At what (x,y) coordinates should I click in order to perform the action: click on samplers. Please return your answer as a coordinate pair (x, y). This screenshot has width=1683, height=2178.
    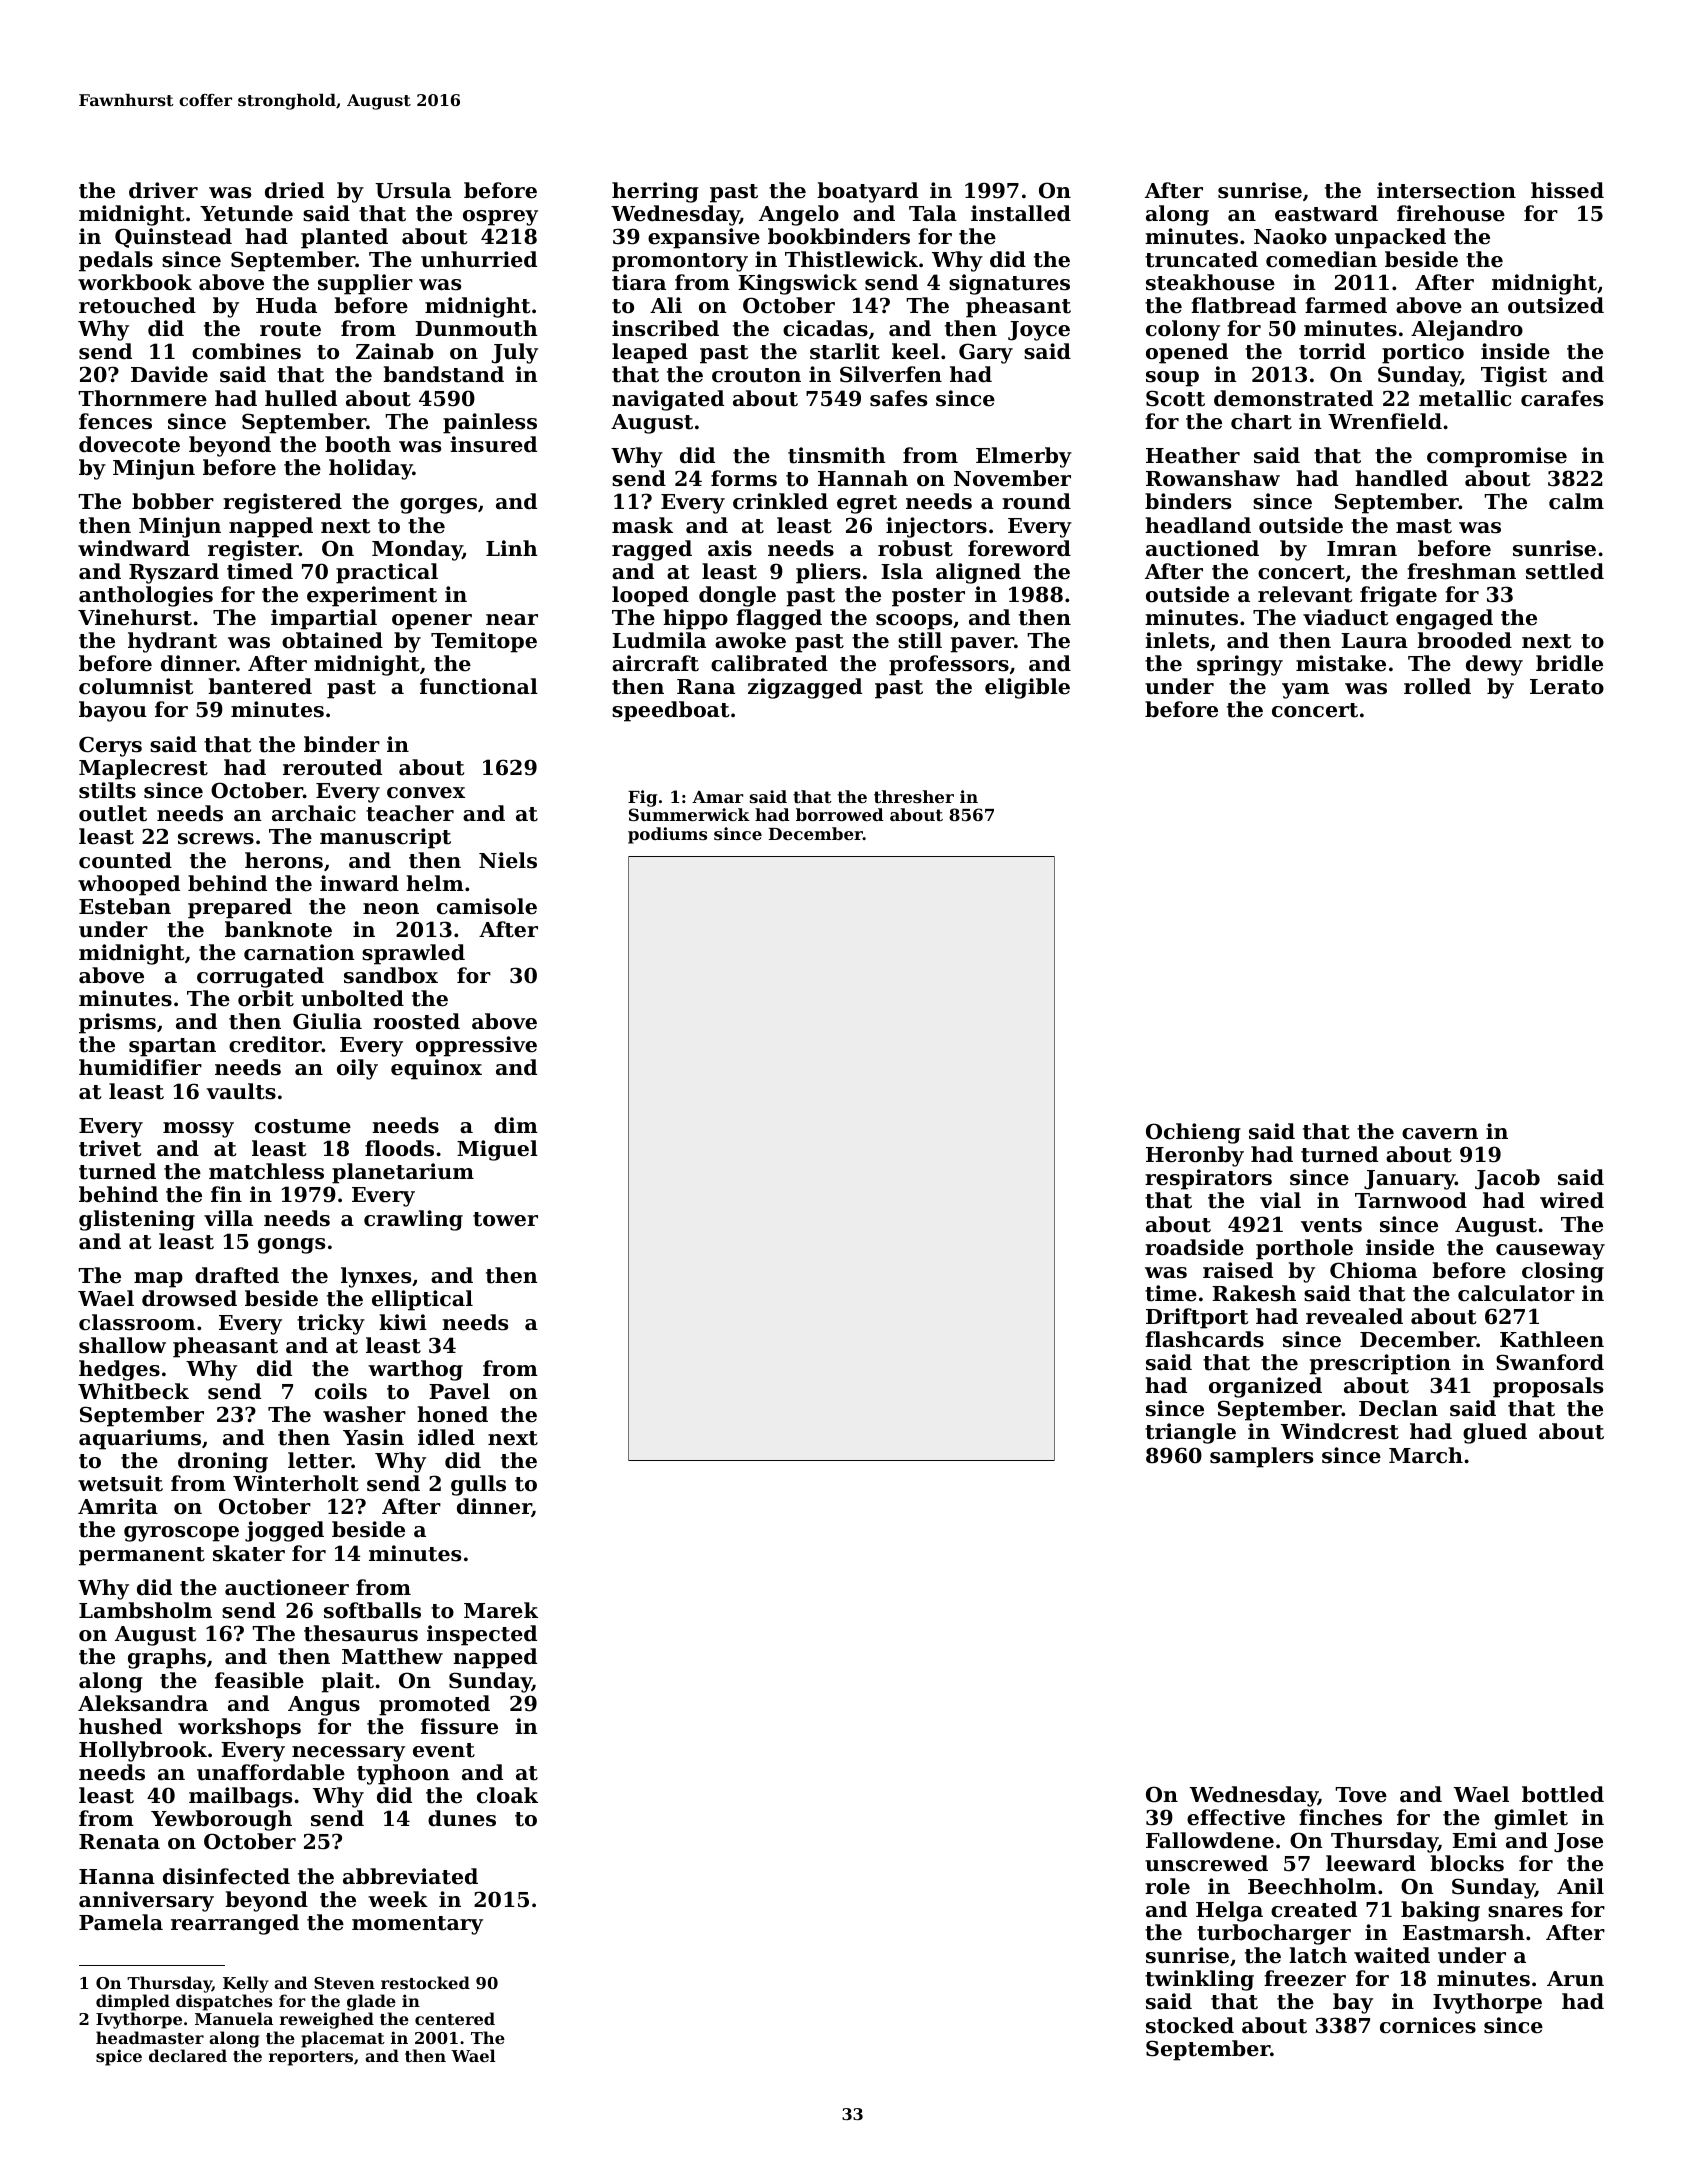
    Looking at the image, I should click on (1261, 1457).
